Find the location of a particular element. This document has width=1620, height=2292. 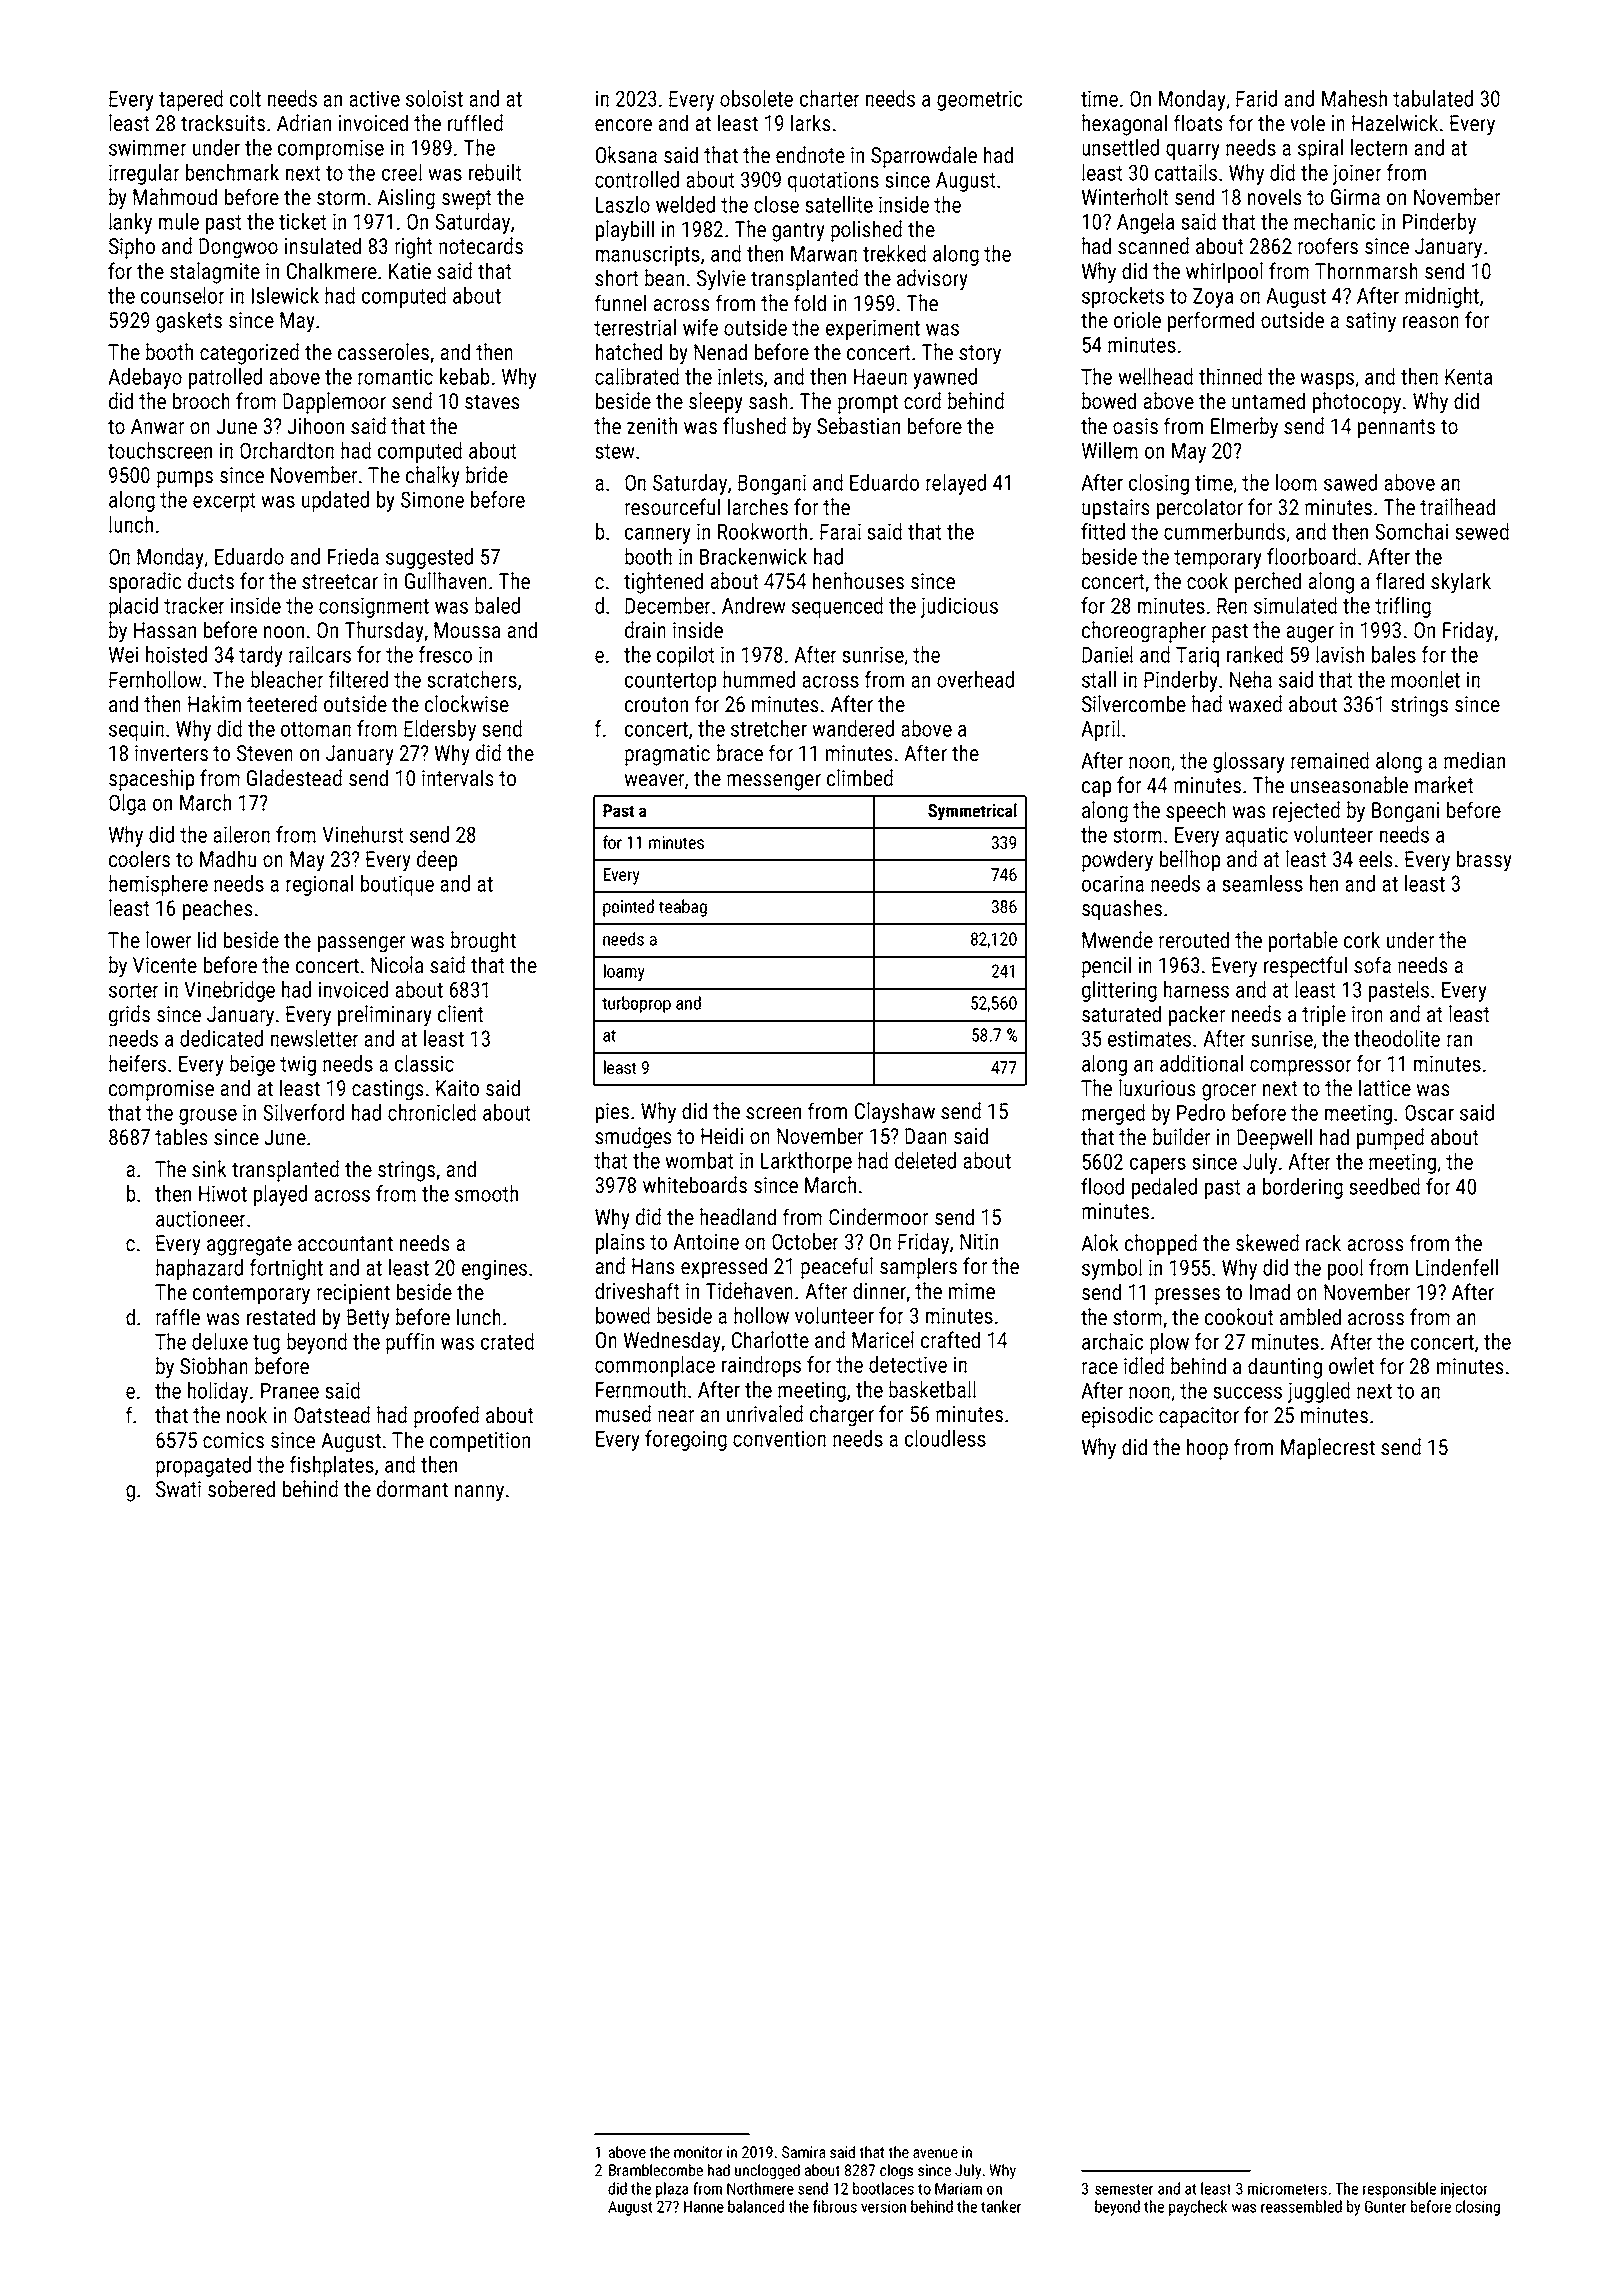

Lindenfell is located at coordinates (1457, 1267).
